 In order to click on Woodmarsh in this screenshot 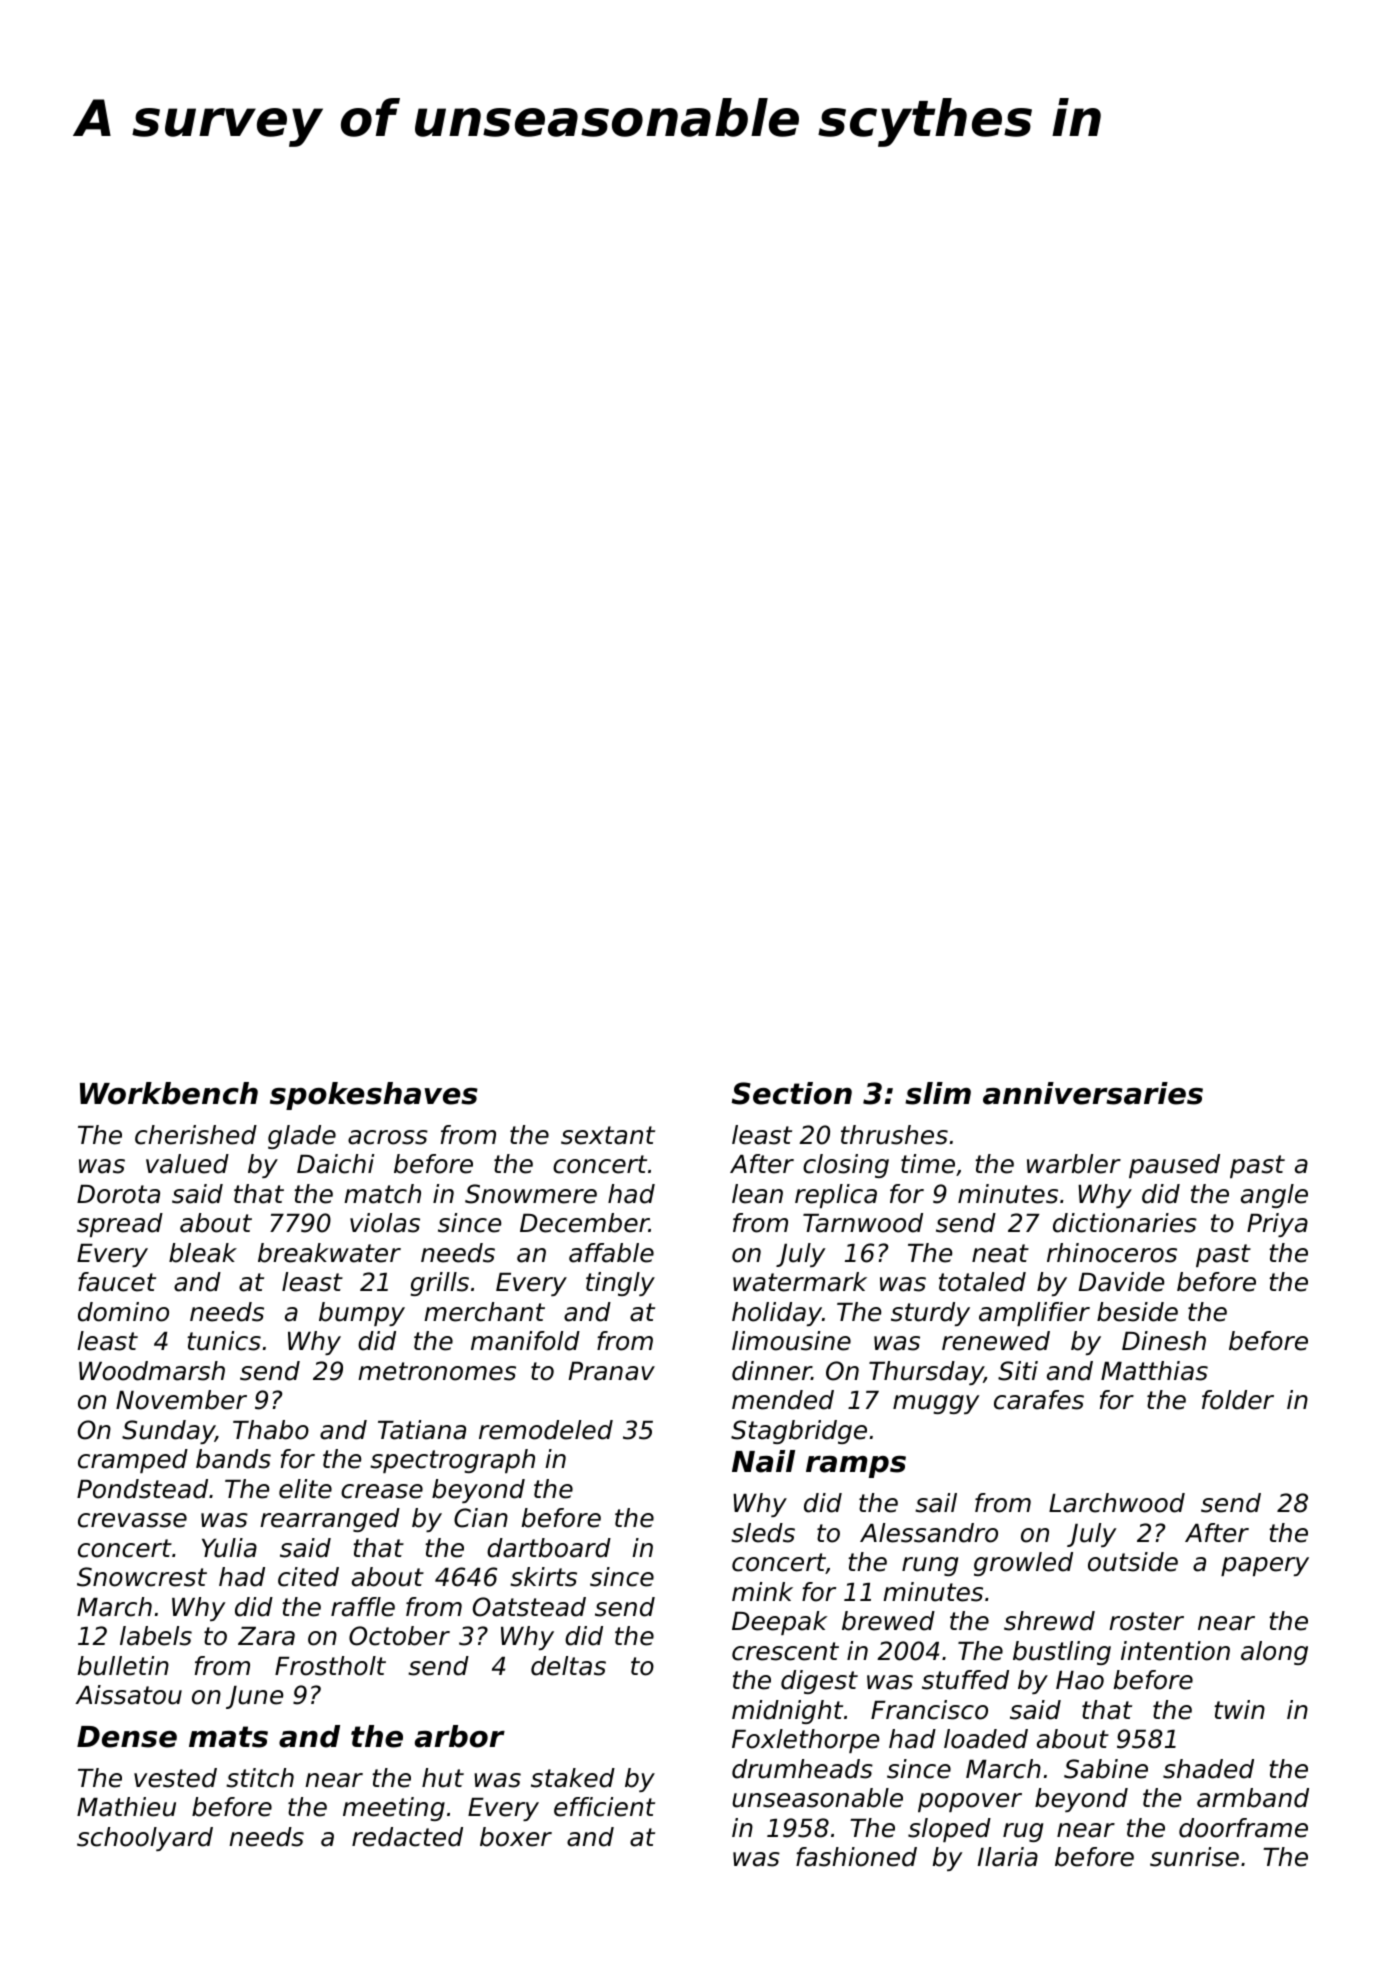, I will do `click(152, 1371)`.
